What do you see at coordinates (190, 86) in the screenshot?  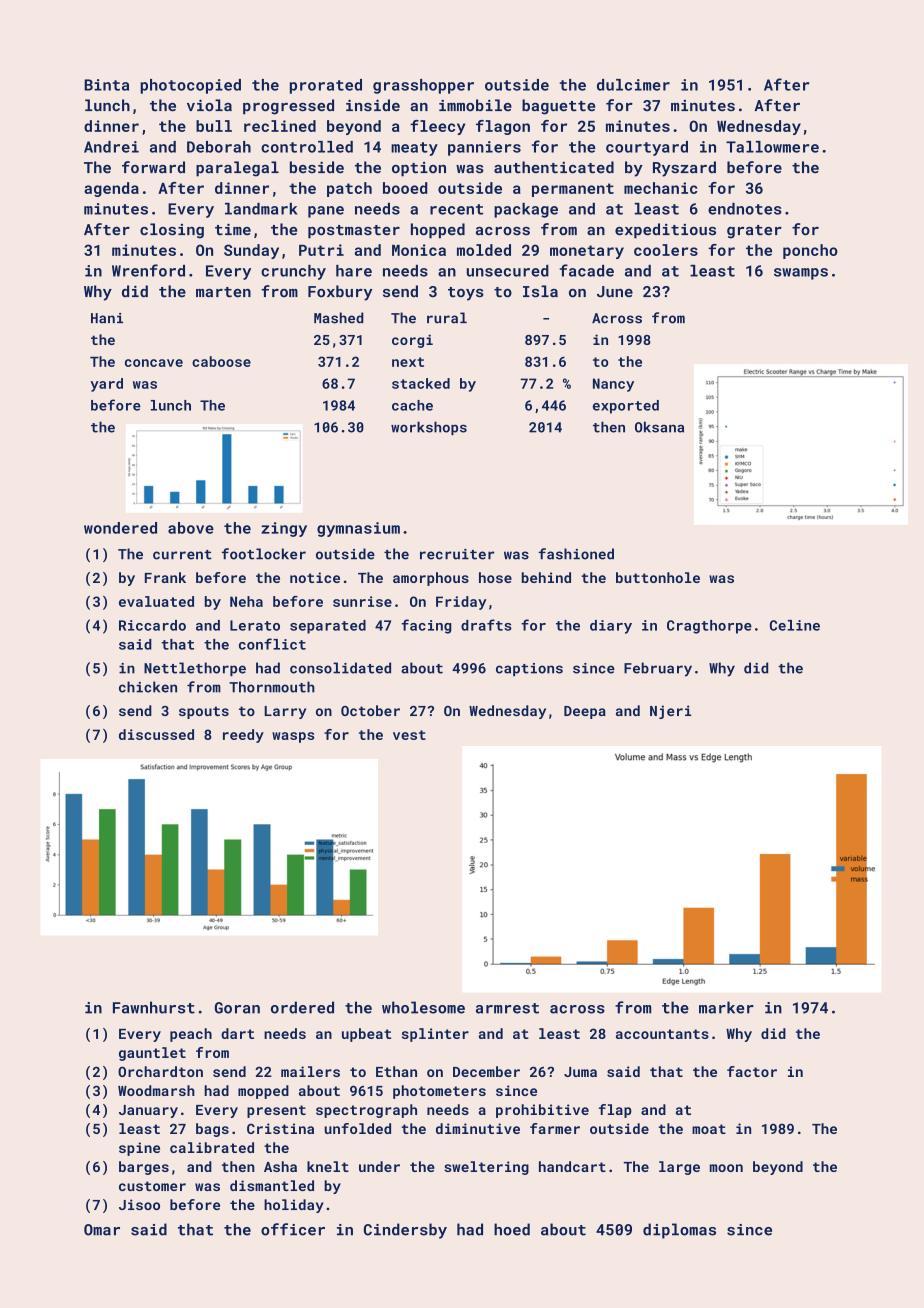 I see `photocopied` at bounding box center [190, 86].
